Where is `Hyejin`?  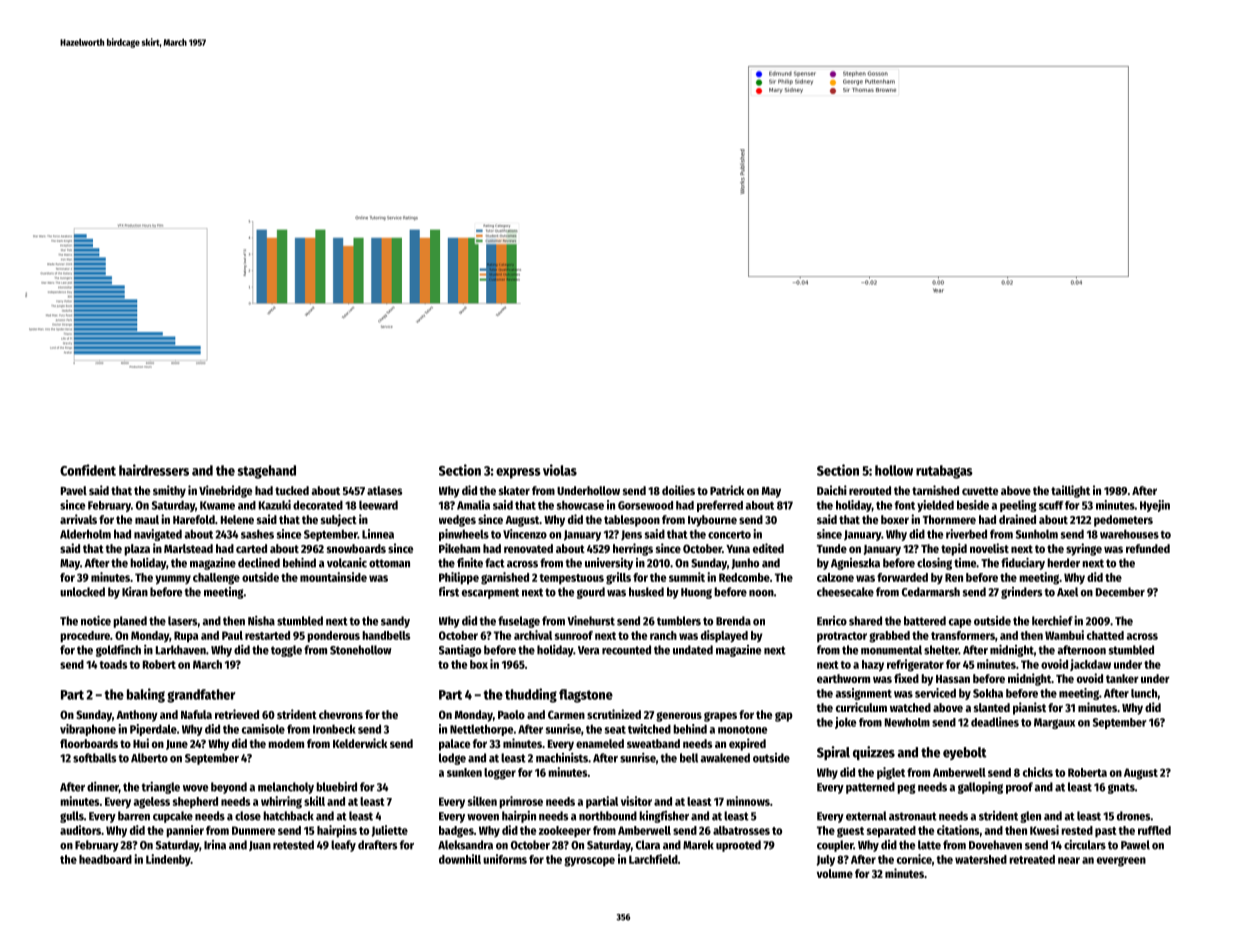 Hyejin is located at coordinates (1155, 506).
